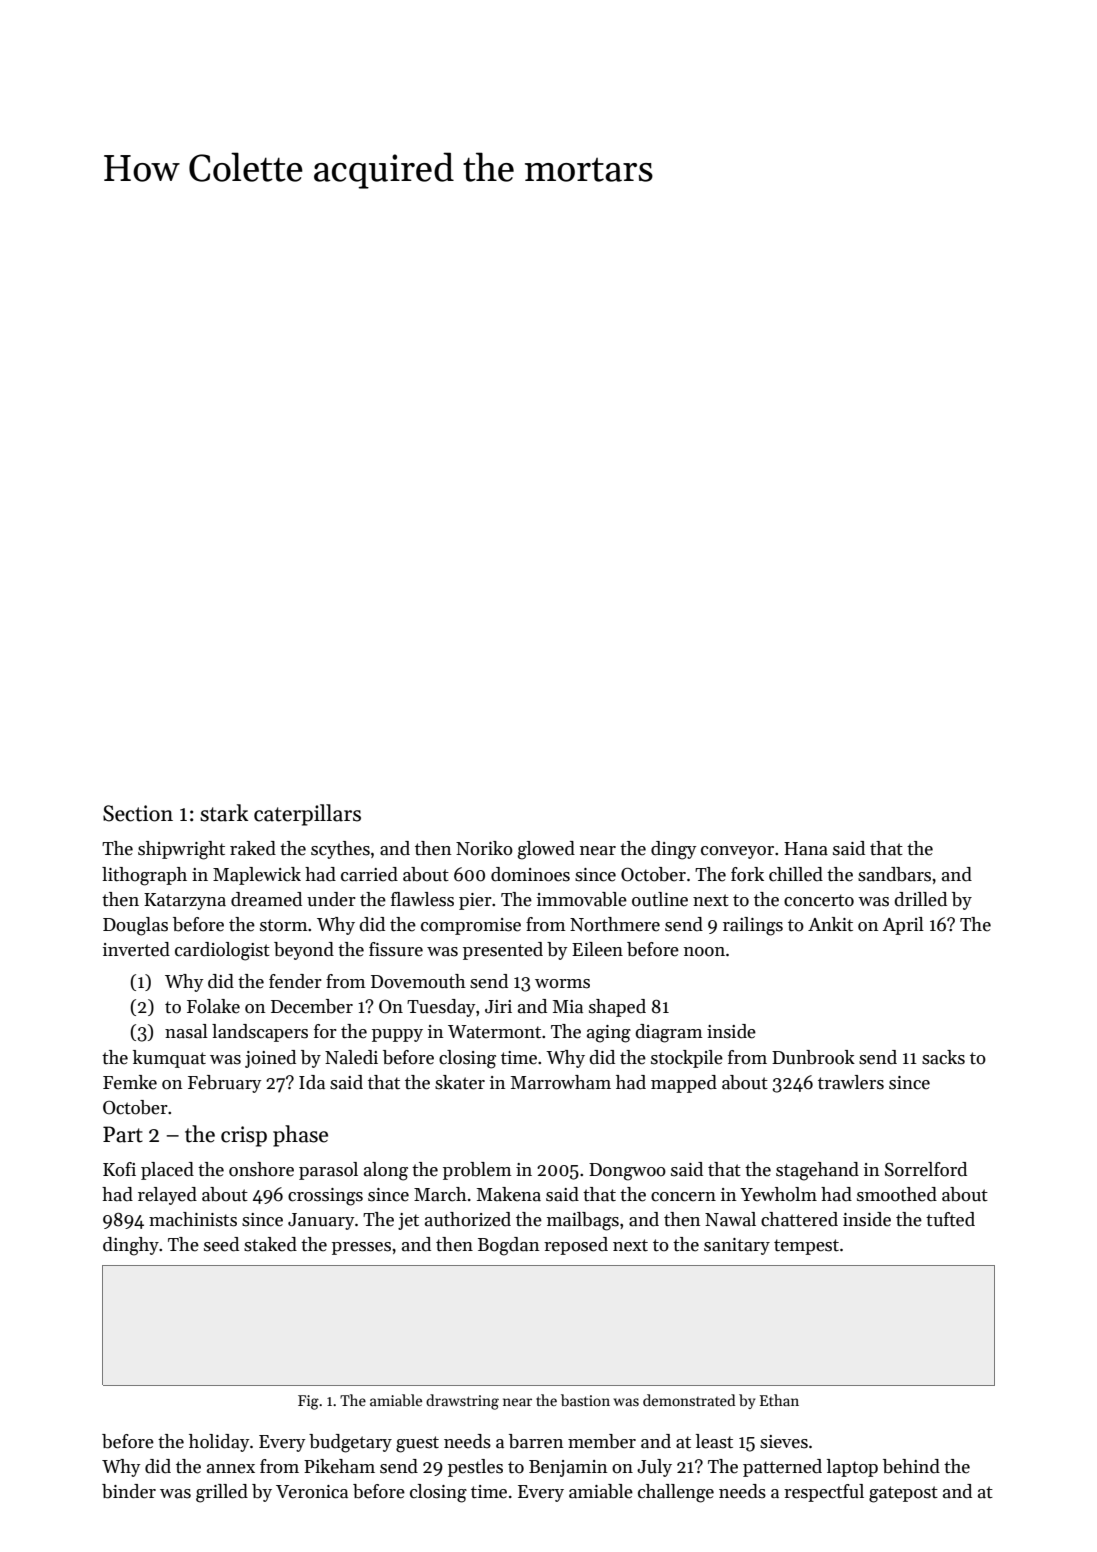 The image size is (1097, 1552). What do you see at coordinates (221, 1244) in the page?
I see `seed` at bounding box center [221, 1244].
